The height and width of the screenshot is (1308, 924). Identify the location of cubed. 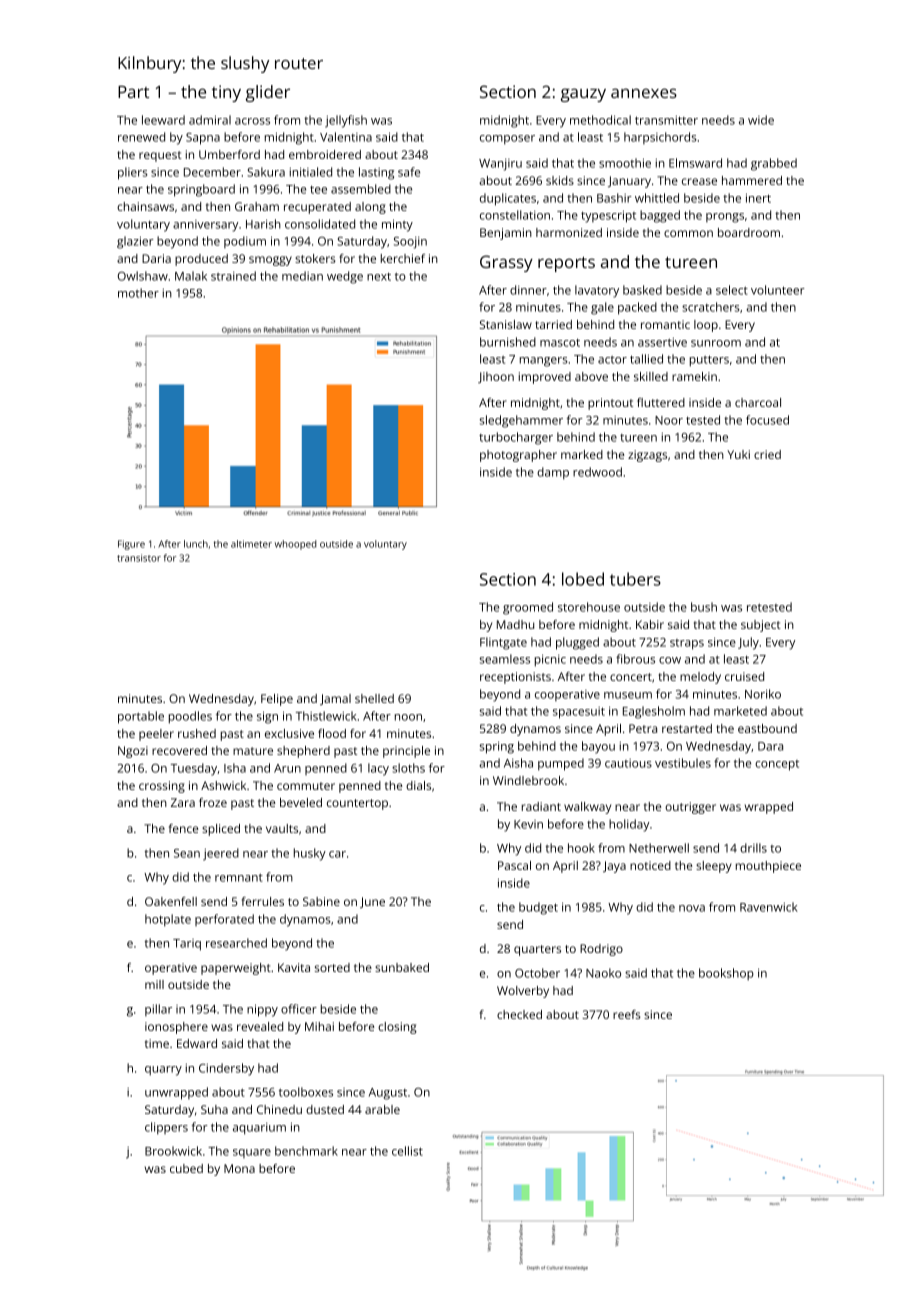
(186, 1168).
